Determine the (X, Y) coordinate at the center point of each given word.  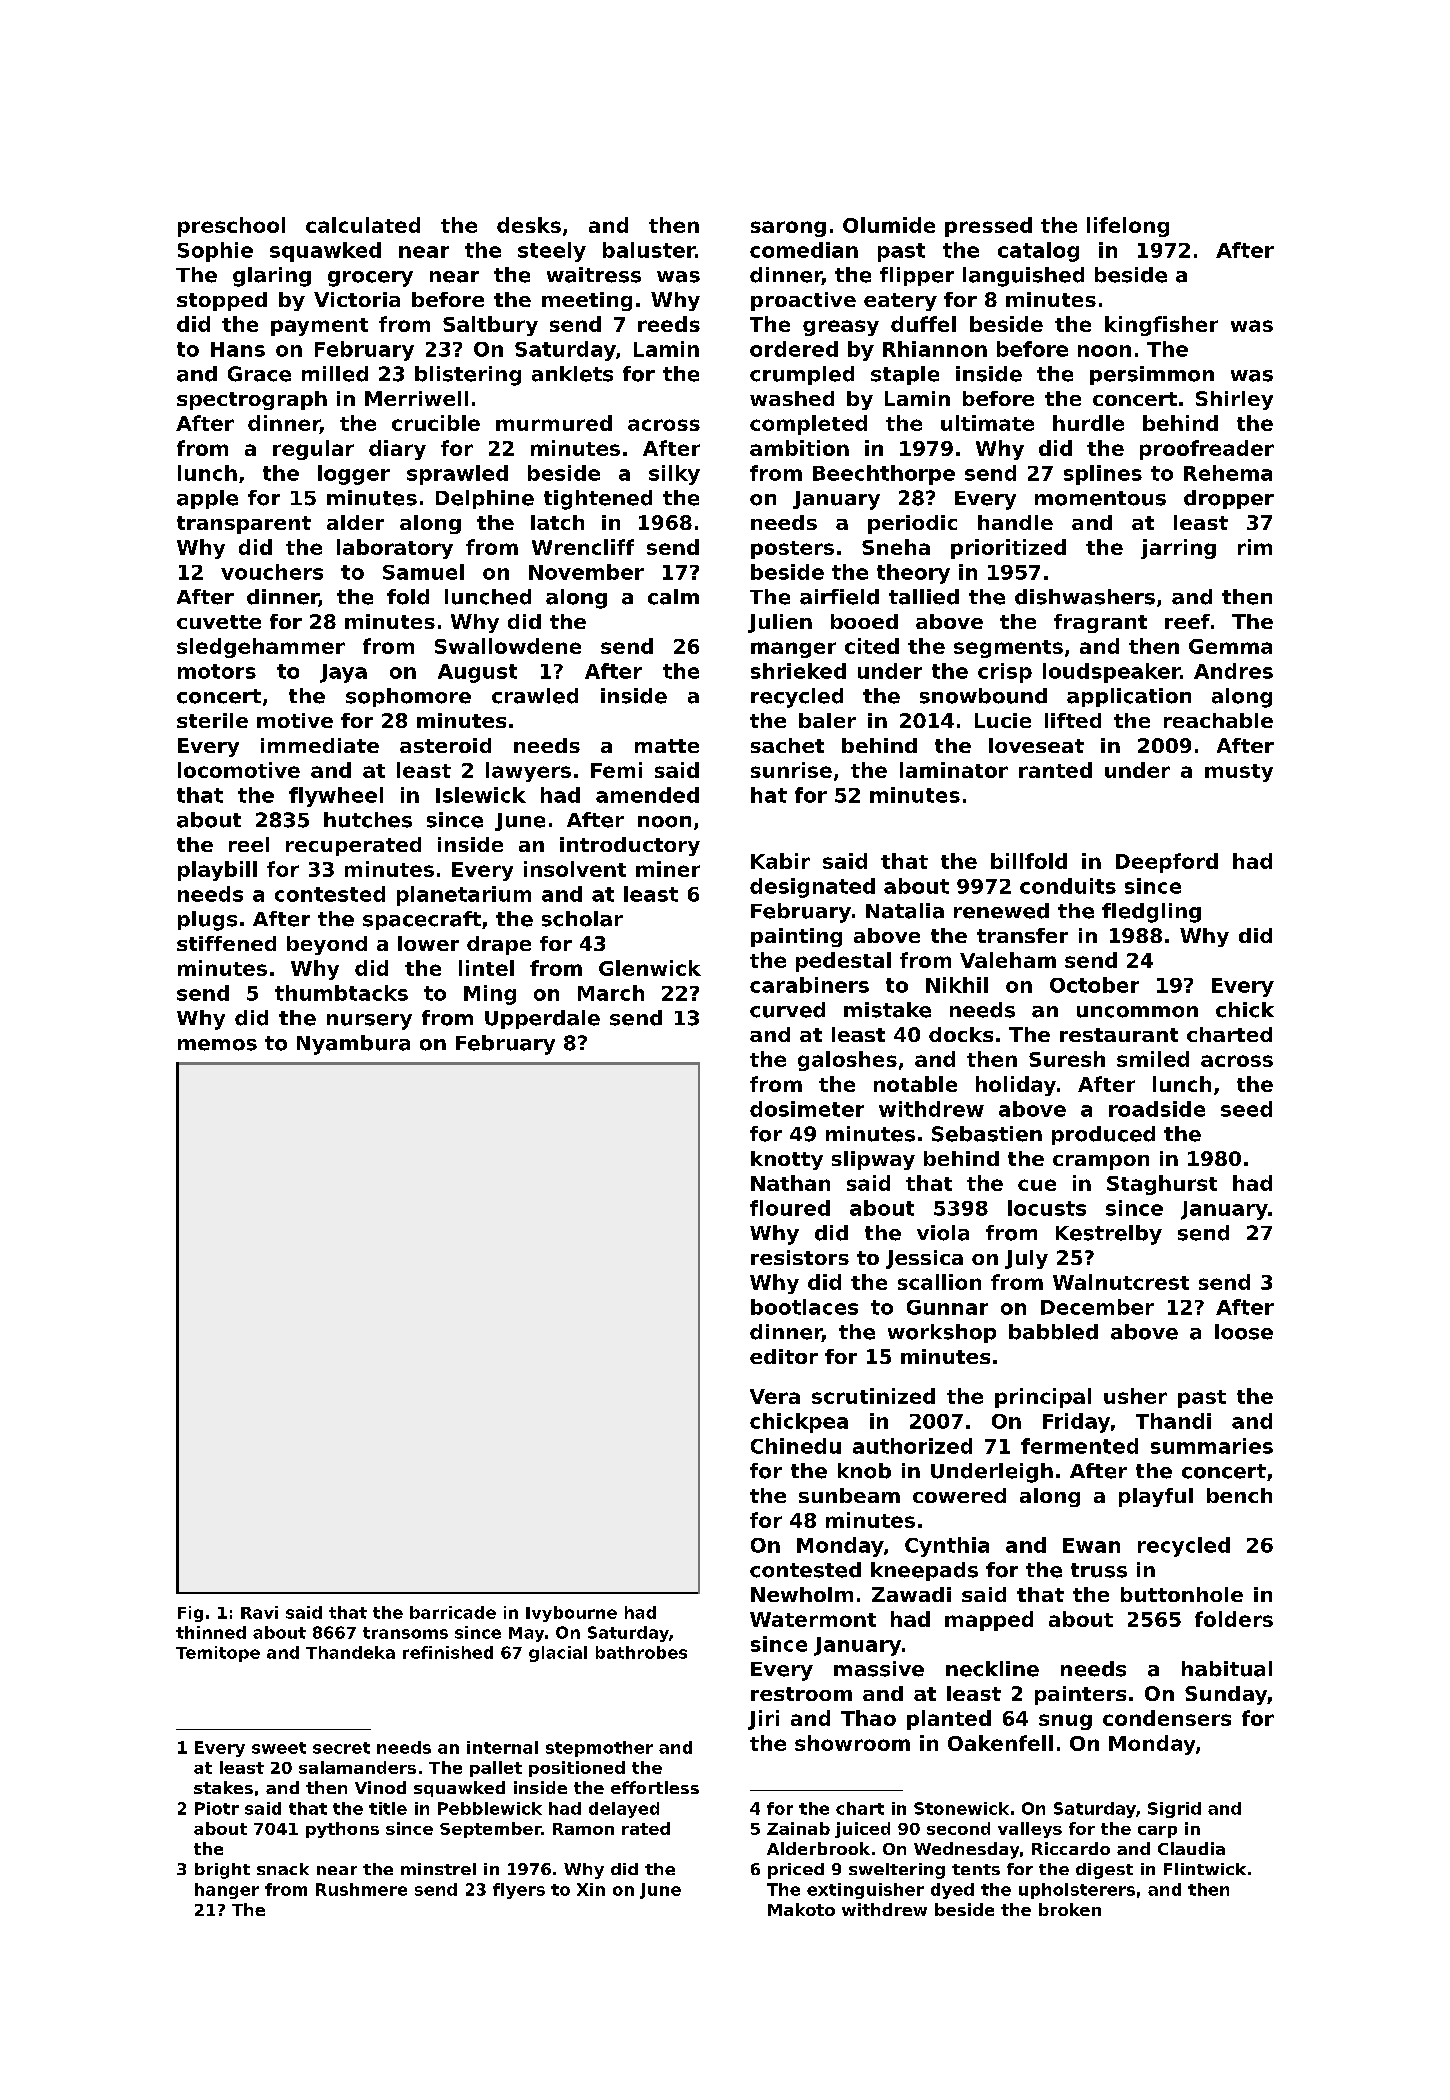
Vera (775, 1396)
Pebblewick (490, 1808)
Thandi (1173, 1421)
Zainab (798, 1828)
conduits (1068, 886)
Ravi (259, 1612)
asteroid (445, 745)
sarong (788, 229)
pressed (988, 227)
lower (428, 943)
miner (668, 869)
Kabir (780, 861)
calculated (363, 225)
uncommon (1137, 1012)
